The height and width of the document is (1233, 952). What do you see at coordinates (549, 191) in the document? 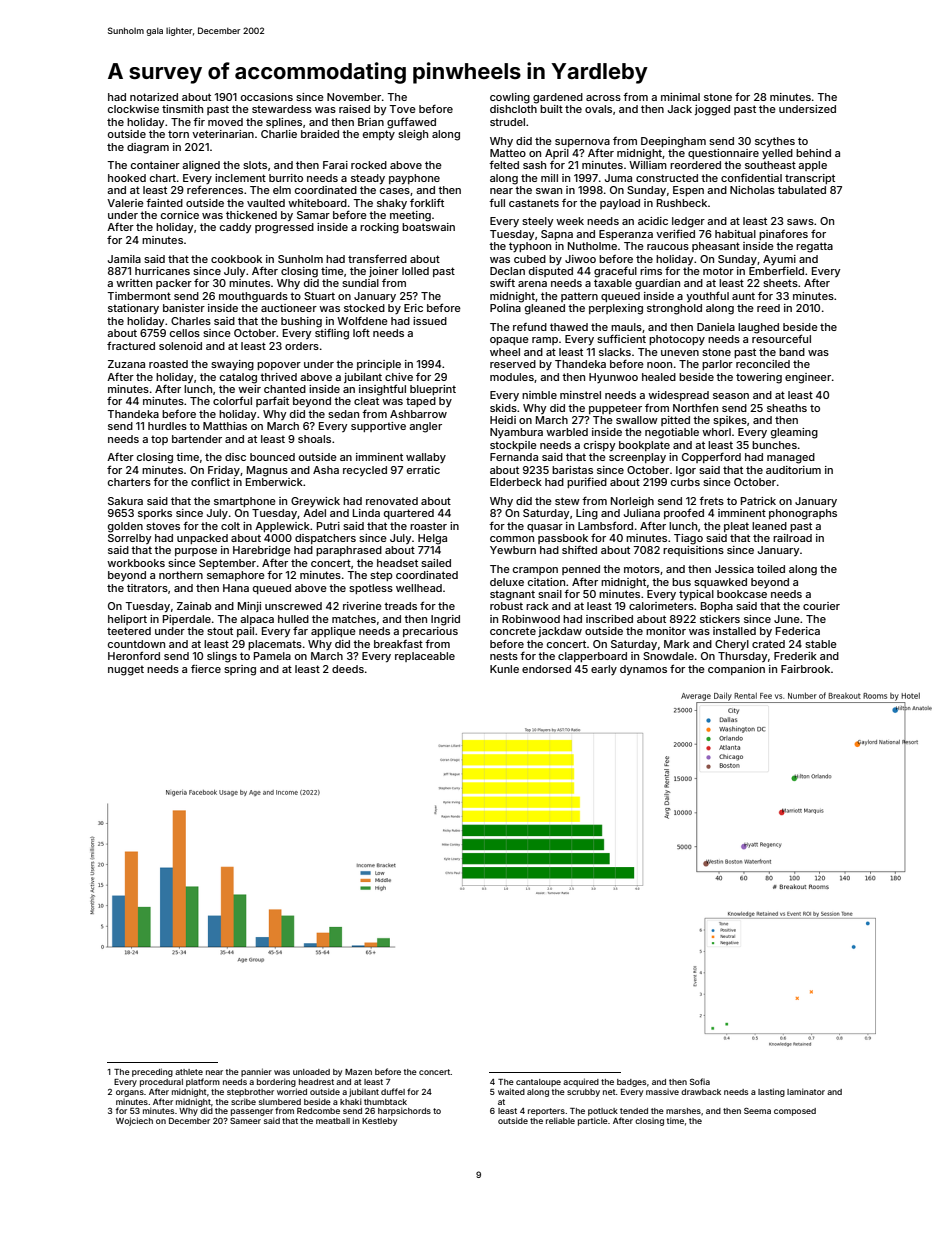
I see `swan` at bounding box center [549, 191].
